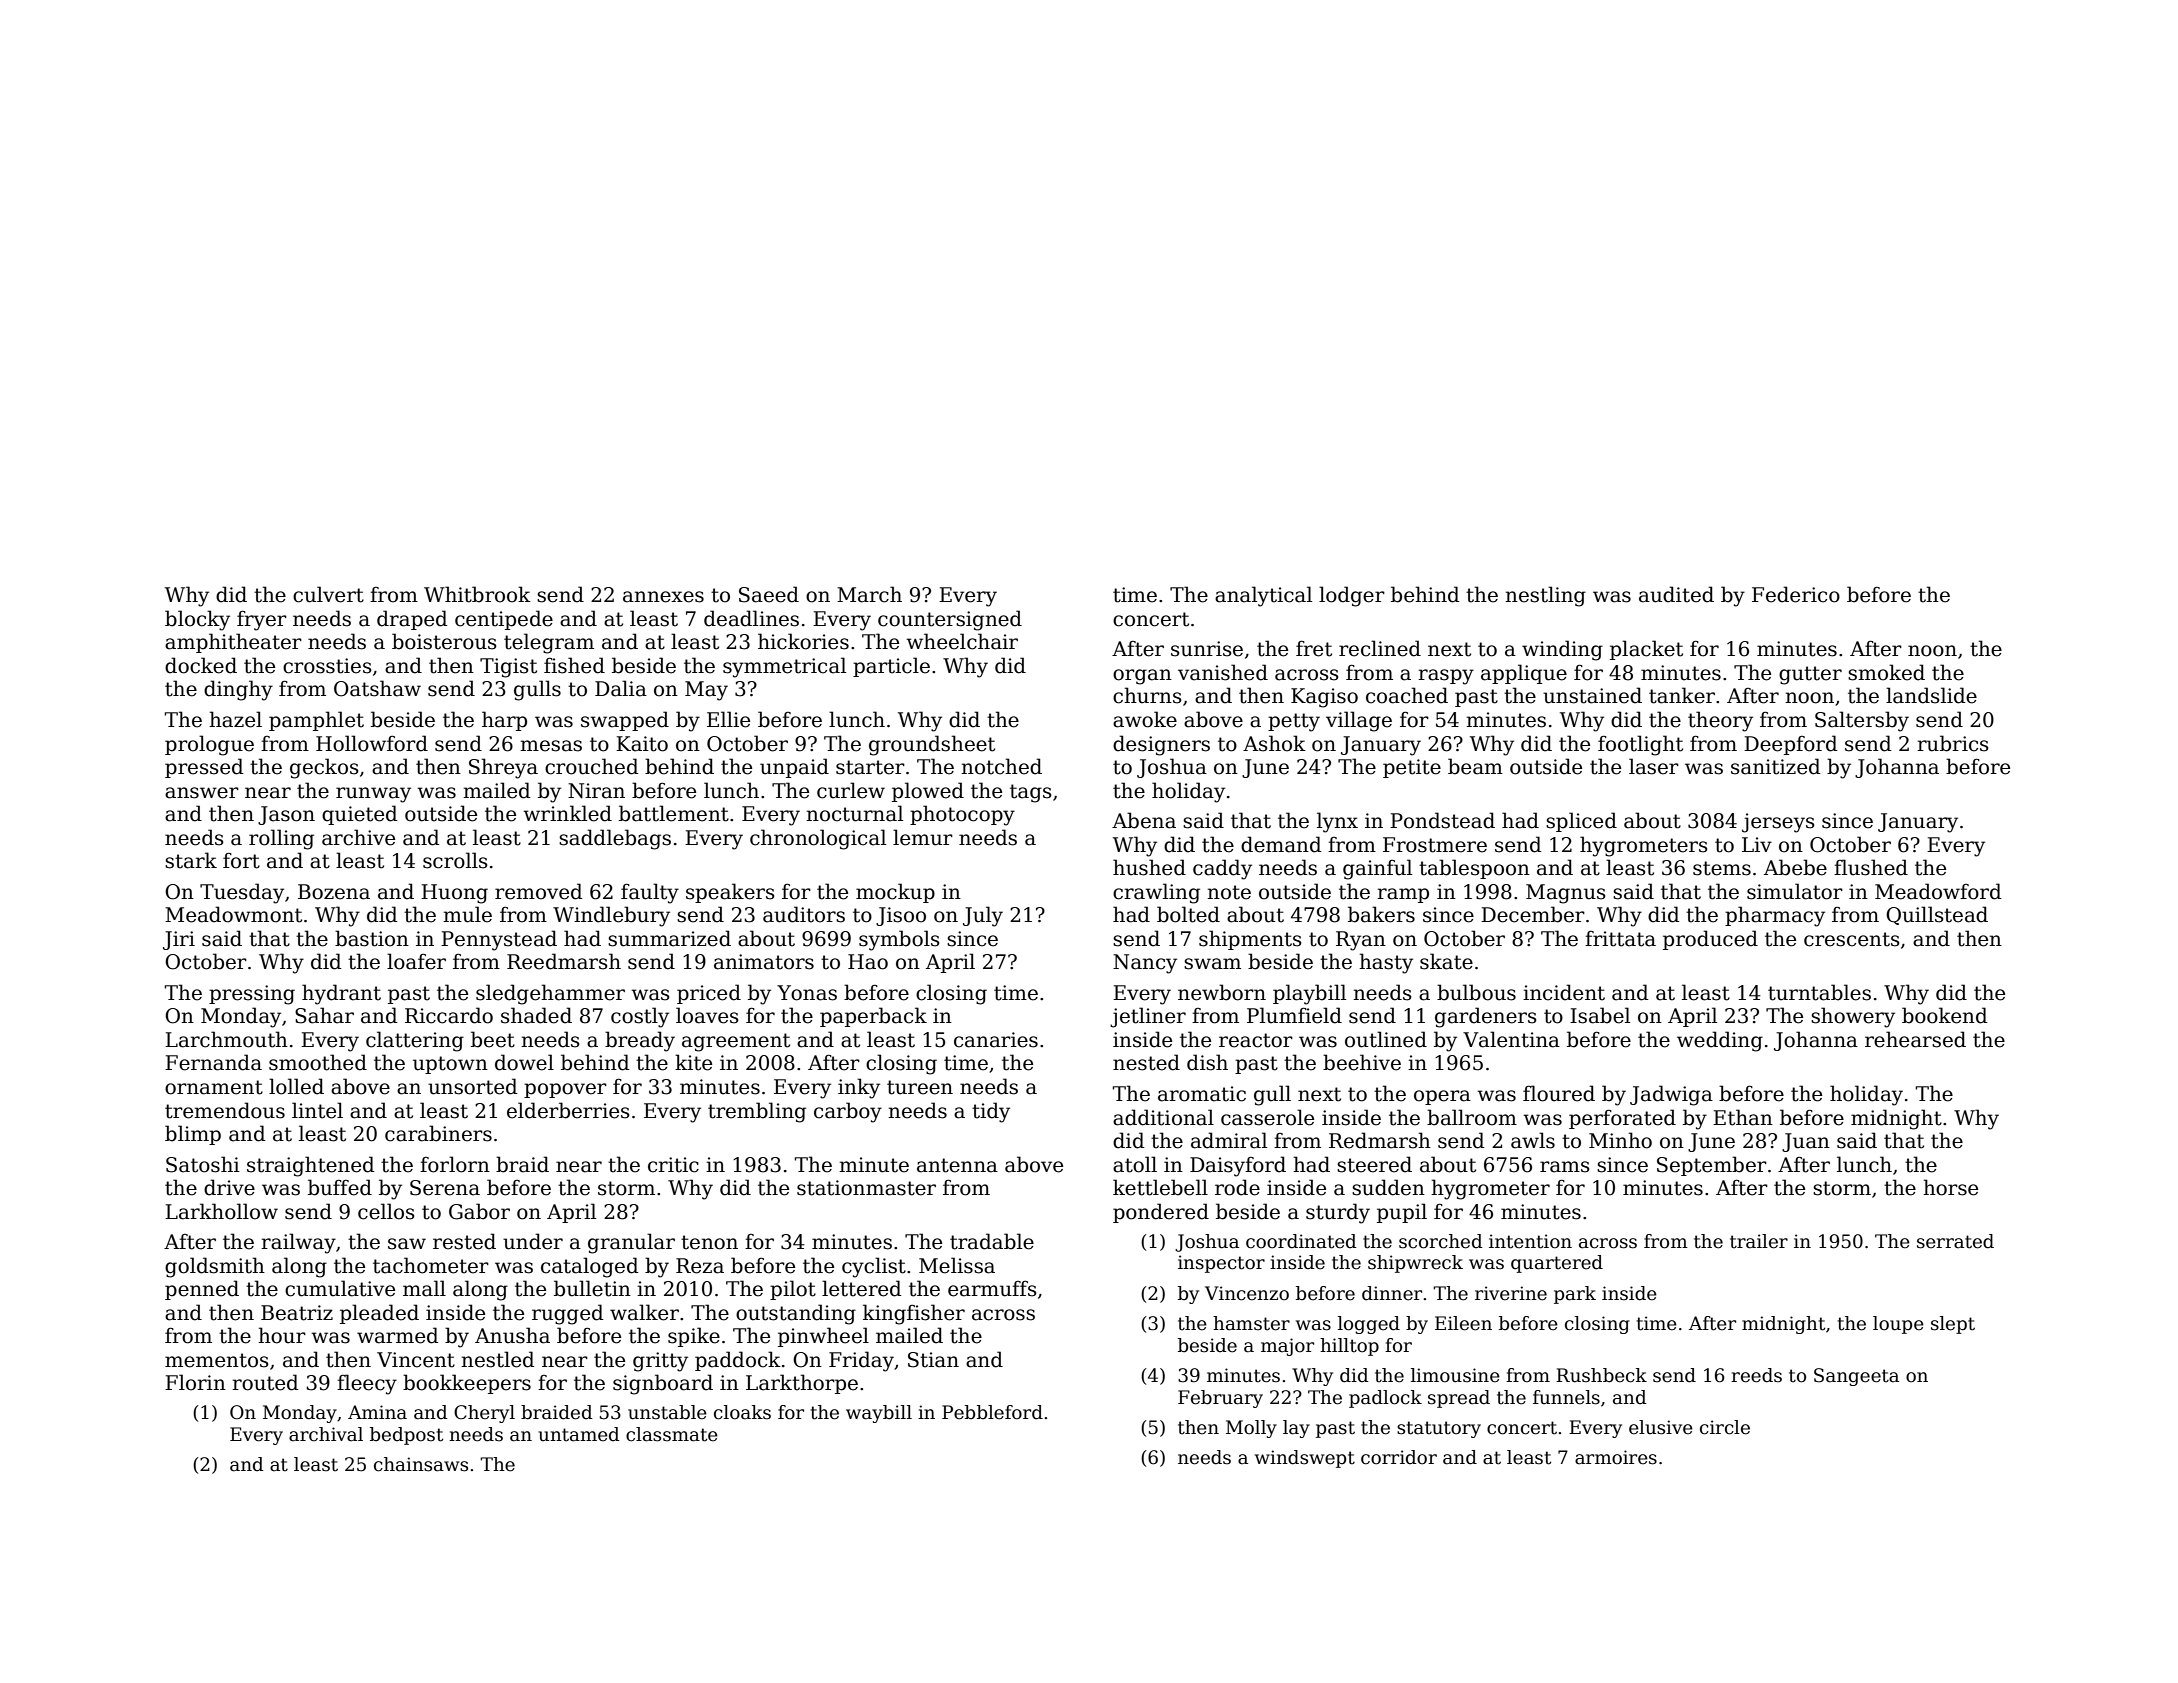 This screenshot has width=2178, height=1683. Describe the element at coordinates (869, 594) in the screenshot. I see `March` at that location.
